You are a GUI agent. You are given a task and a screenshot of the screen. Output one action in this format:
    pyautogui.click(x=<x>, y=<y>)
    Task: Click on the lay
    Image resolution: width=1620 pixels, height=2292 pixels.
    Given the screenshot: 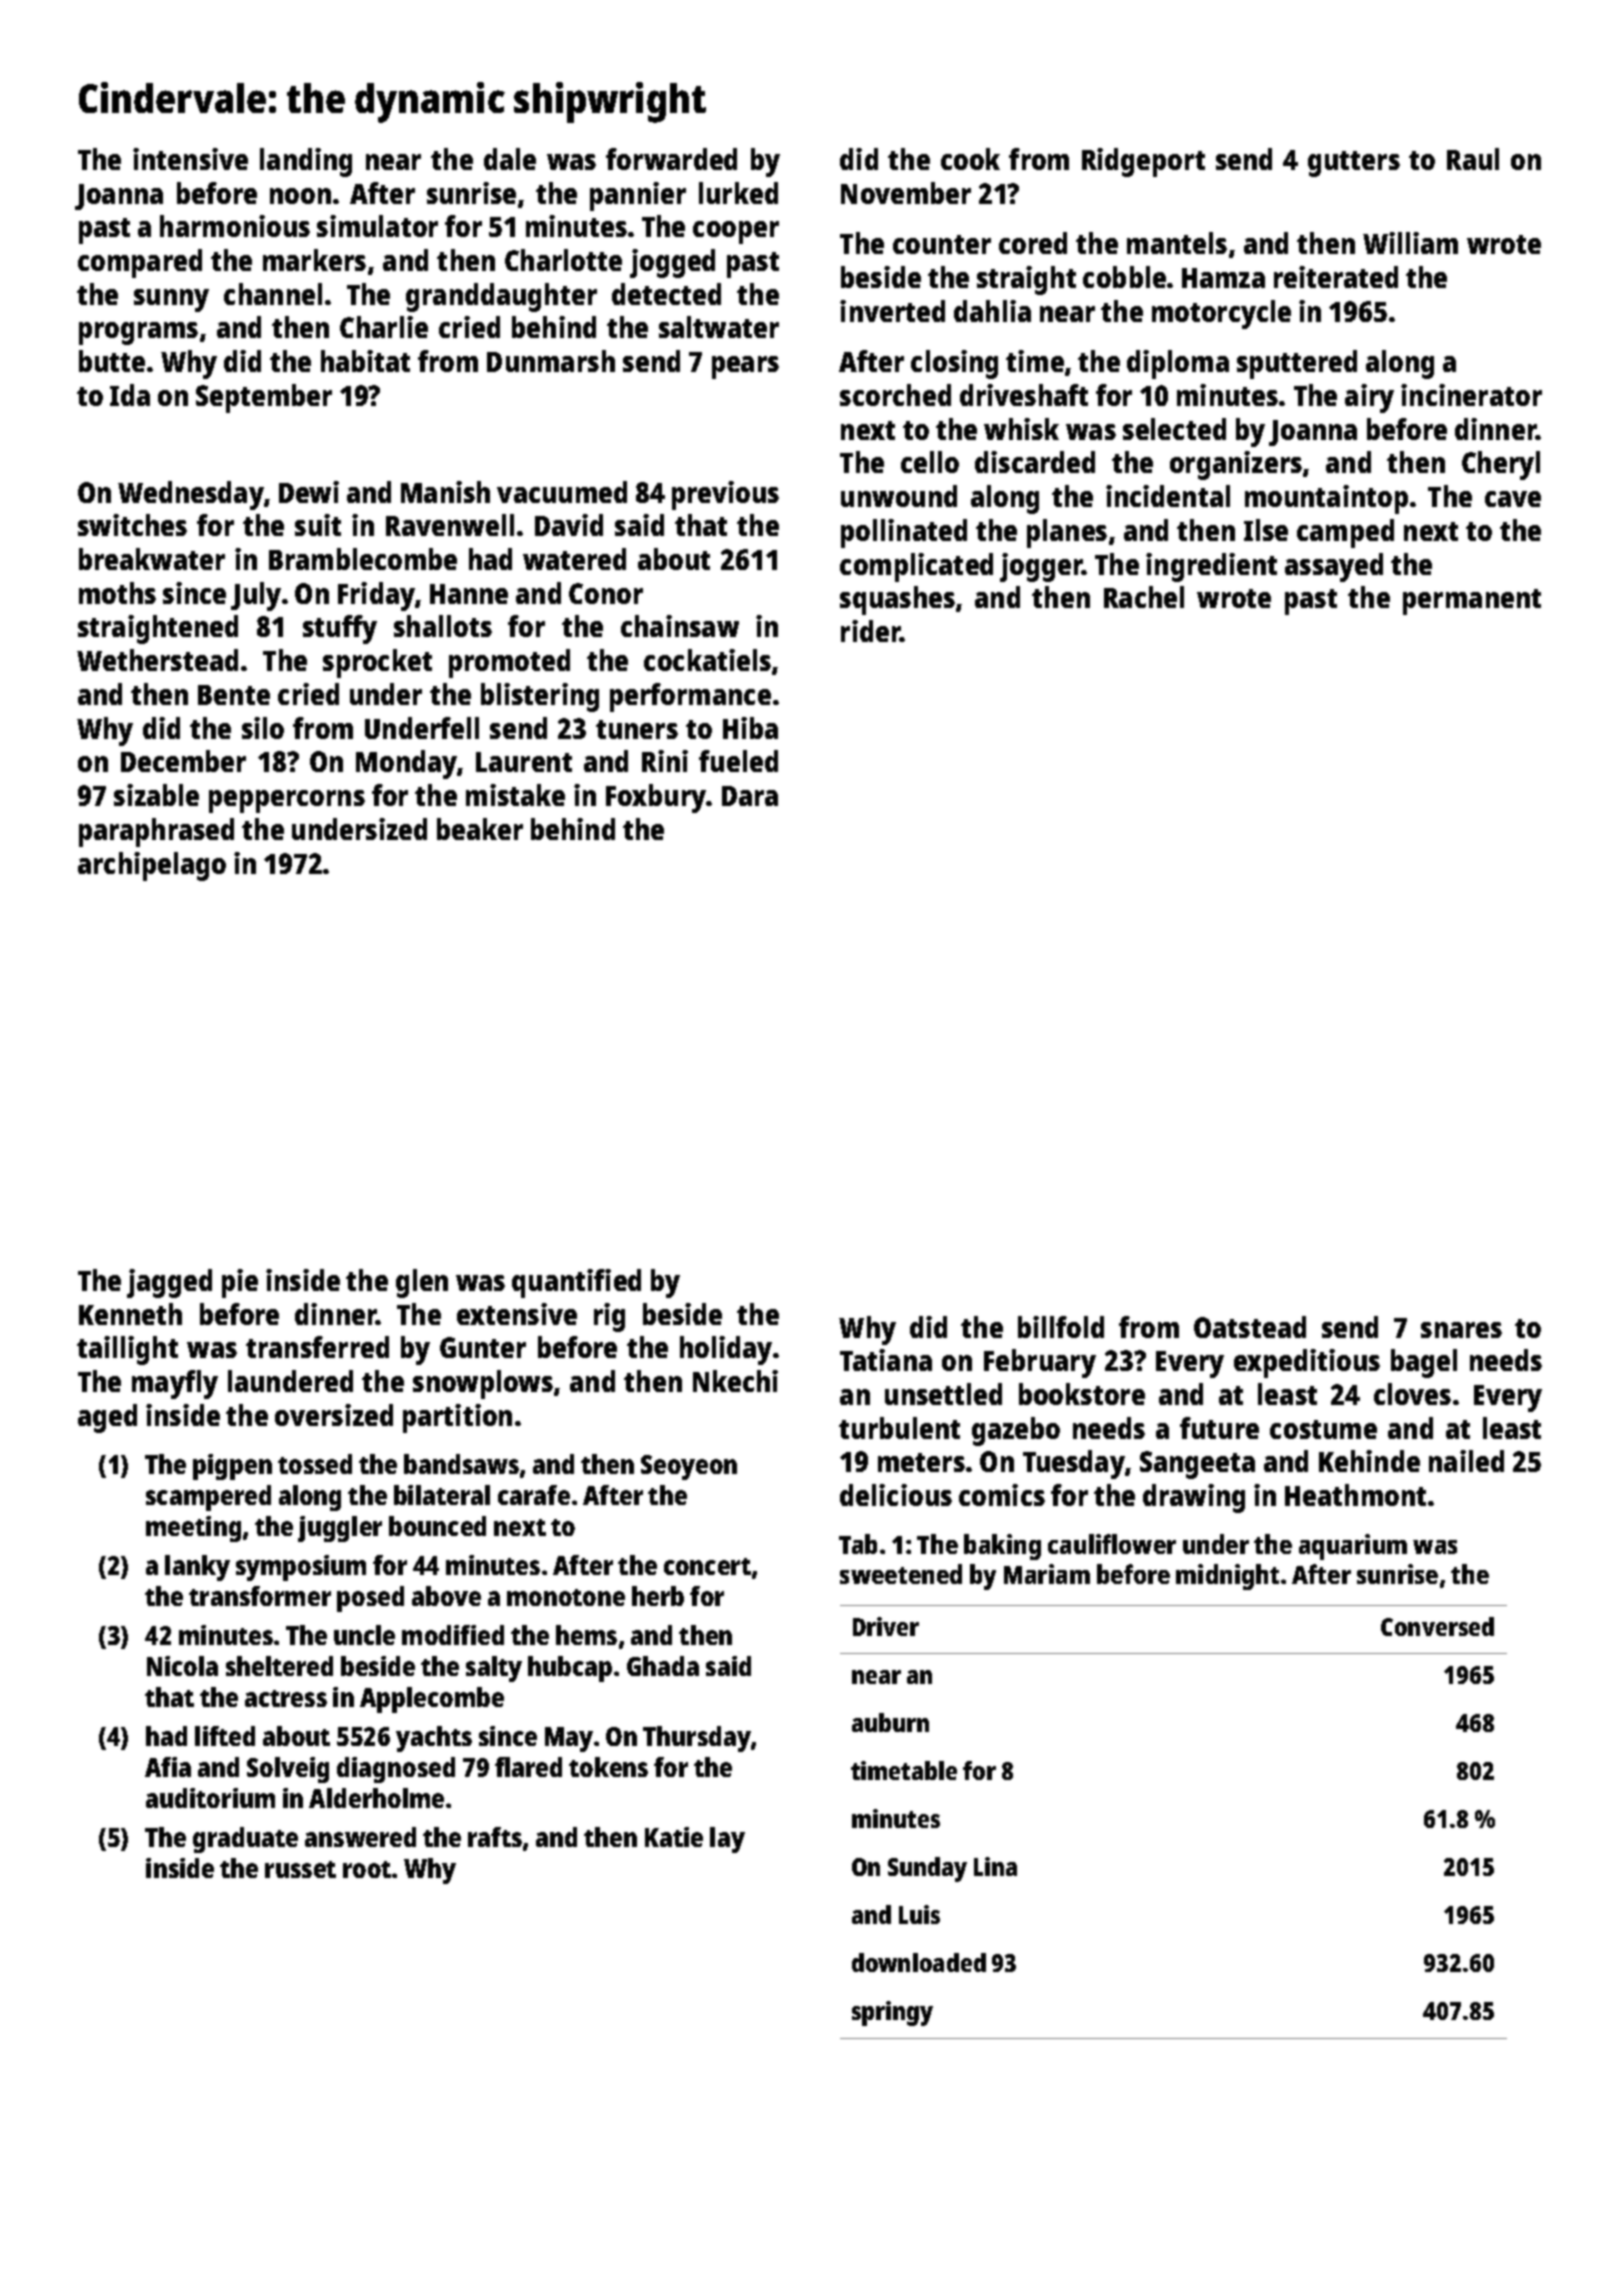 What is the action you would take?
    pyautogui.click(x=727, y=1840)
